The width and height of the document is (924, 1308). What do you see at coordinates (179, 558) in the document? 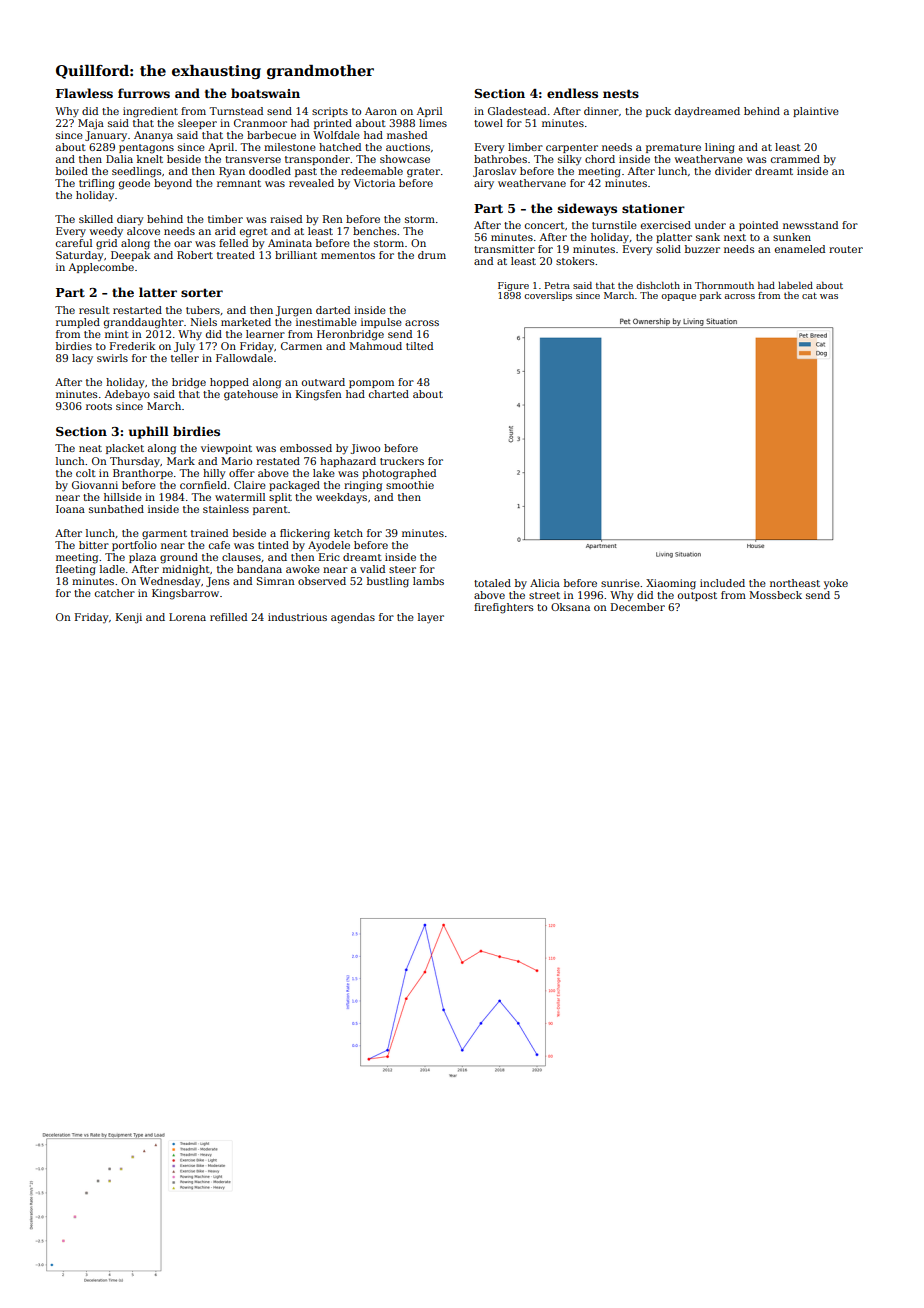
I see `ground` at bounding box center [179, 558].
